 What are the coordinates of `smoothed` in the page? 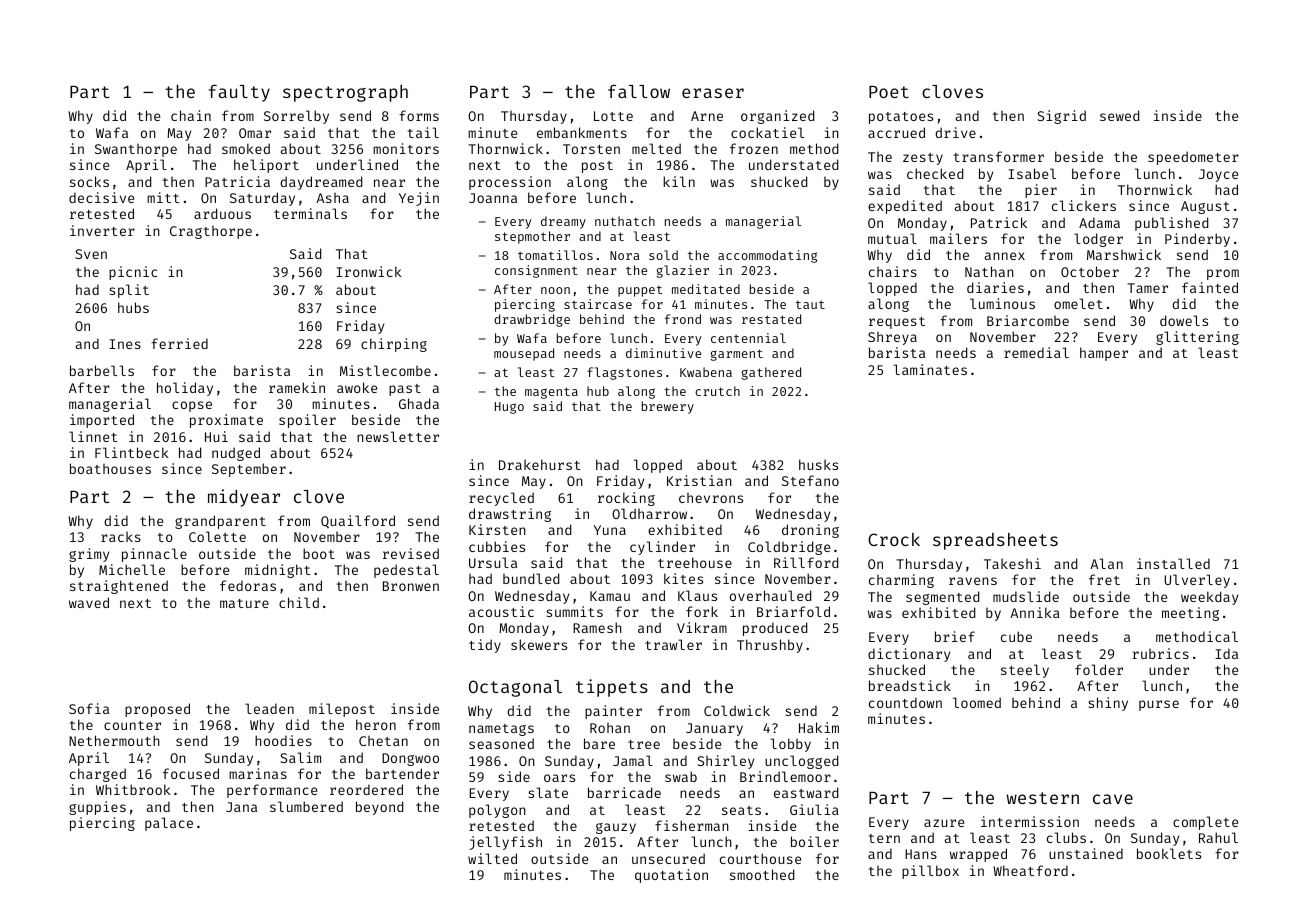 It's located at (762, 874).
